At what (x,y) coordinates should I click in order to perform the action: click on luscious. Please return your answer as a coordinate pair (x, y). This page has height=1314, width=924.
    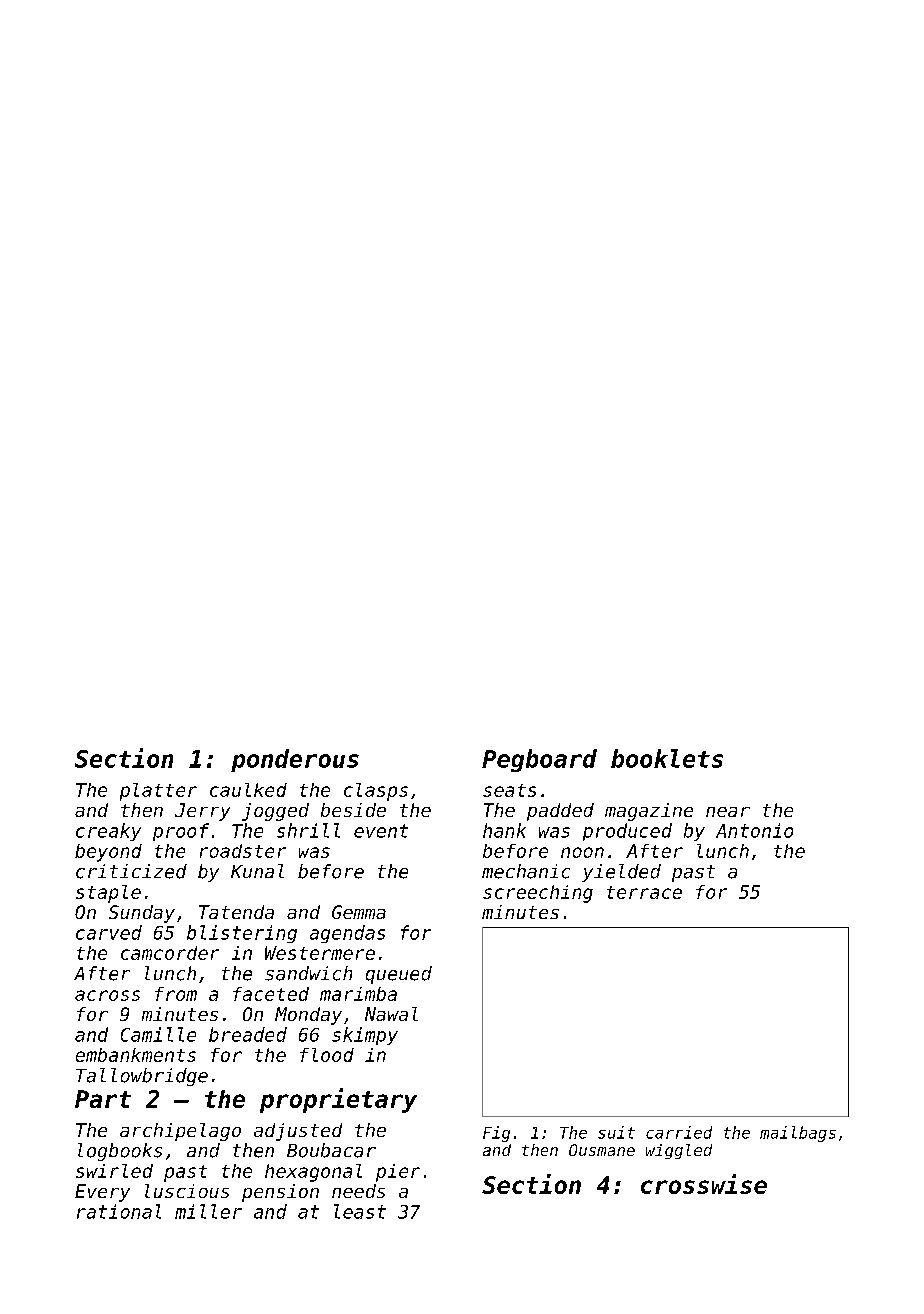
    Looking at the image, I should click on (187, 1191).
